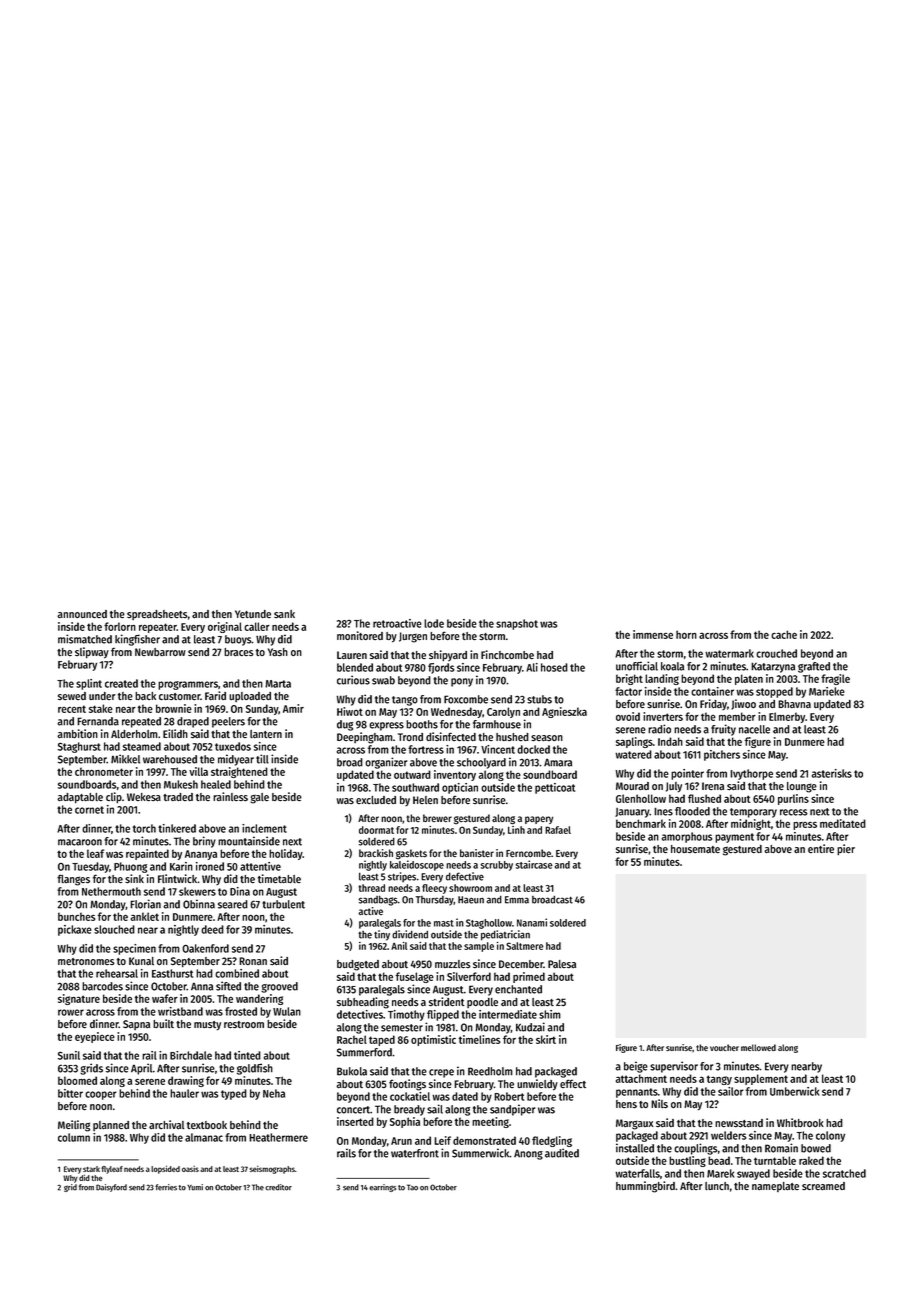 The height and width of the document is (1308, 924). What do you see at coordinates (278, 1187) in the document?
I see `creditor` at bounding box center [278, 1187].
